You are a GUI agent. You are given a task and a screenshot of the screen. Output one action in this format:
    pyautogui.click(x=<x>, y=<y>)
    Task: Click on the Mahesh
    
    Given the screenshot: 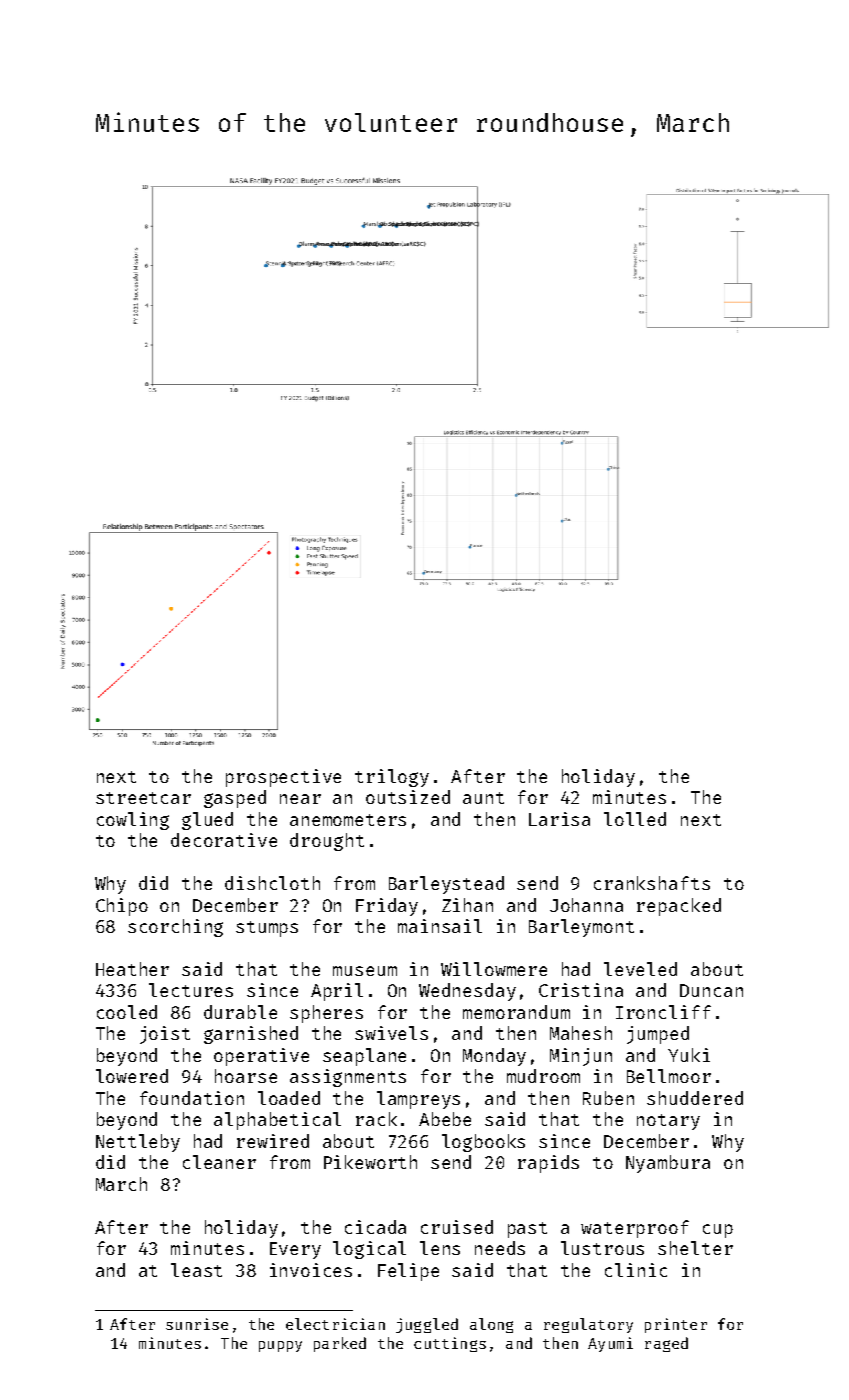 What is the action you would take?
    pyautogui.click(x=581, y=1033)
